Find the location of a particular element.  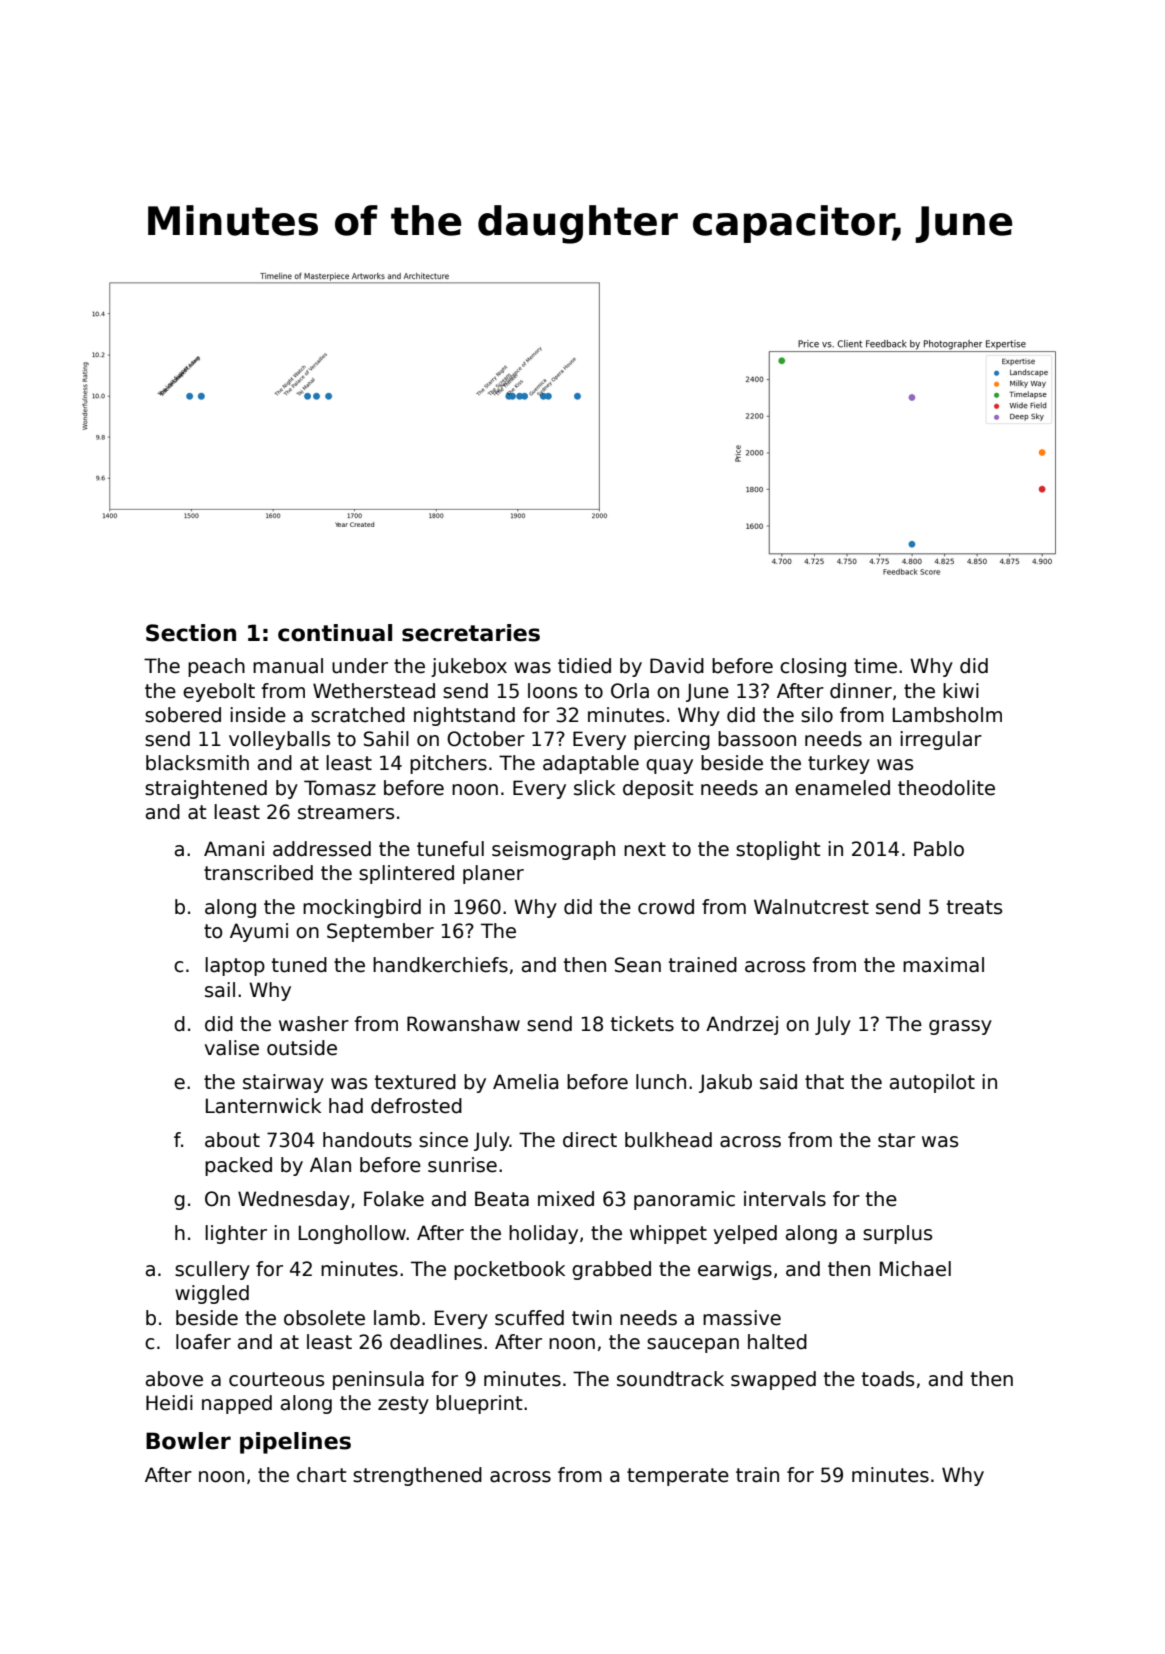

tickets is located at coordinates (642, 1024).
